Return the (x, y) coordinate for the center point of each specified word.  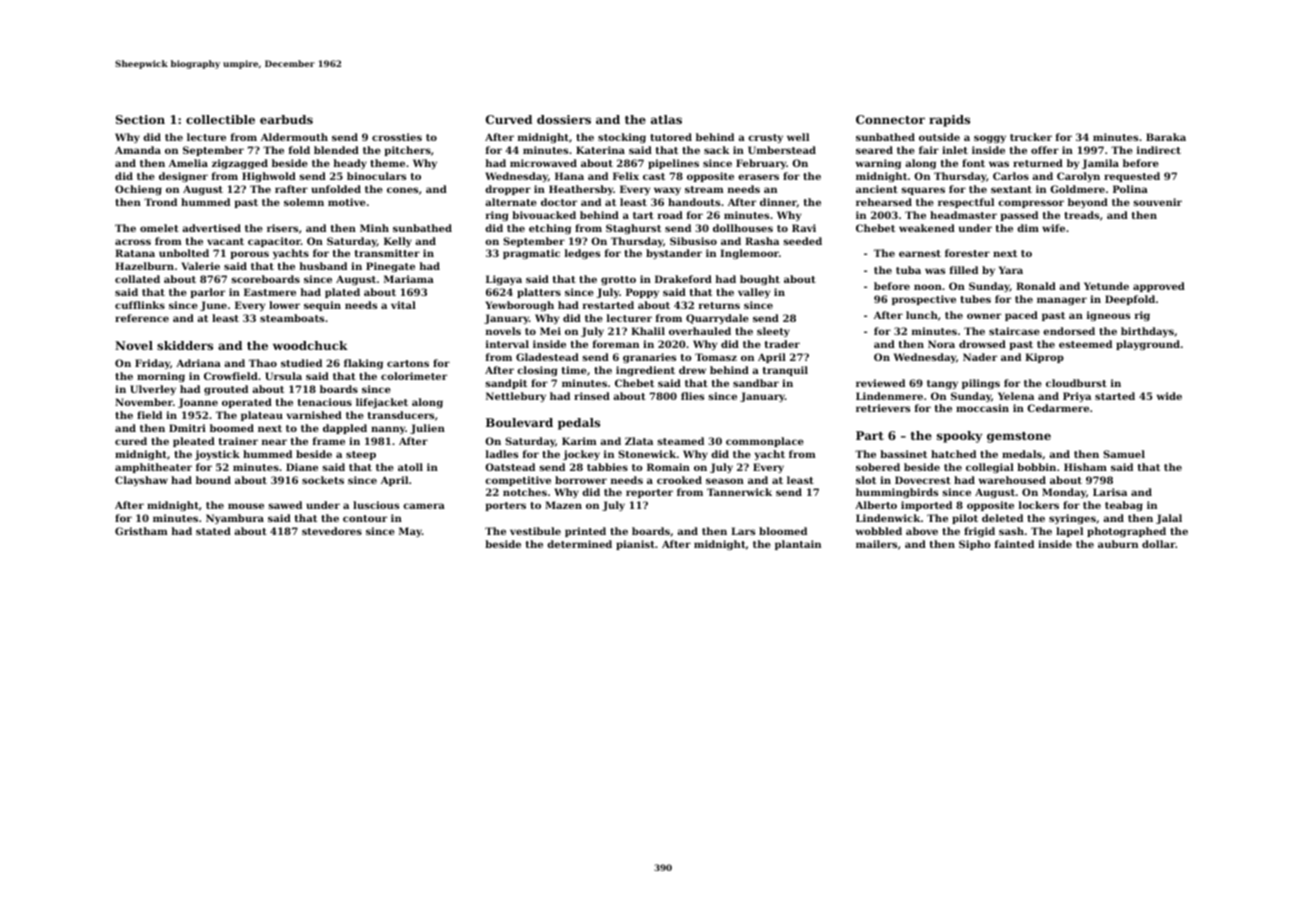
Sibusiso (693, 241)
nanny (388, 430)
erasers (758, 177)
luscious (376, 505)
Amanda (138, 150)
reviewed (880, 383)
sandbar (756, 383)
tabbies (607, 467)
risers (282, 228)
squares (923, 191)
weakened (927, 228)
